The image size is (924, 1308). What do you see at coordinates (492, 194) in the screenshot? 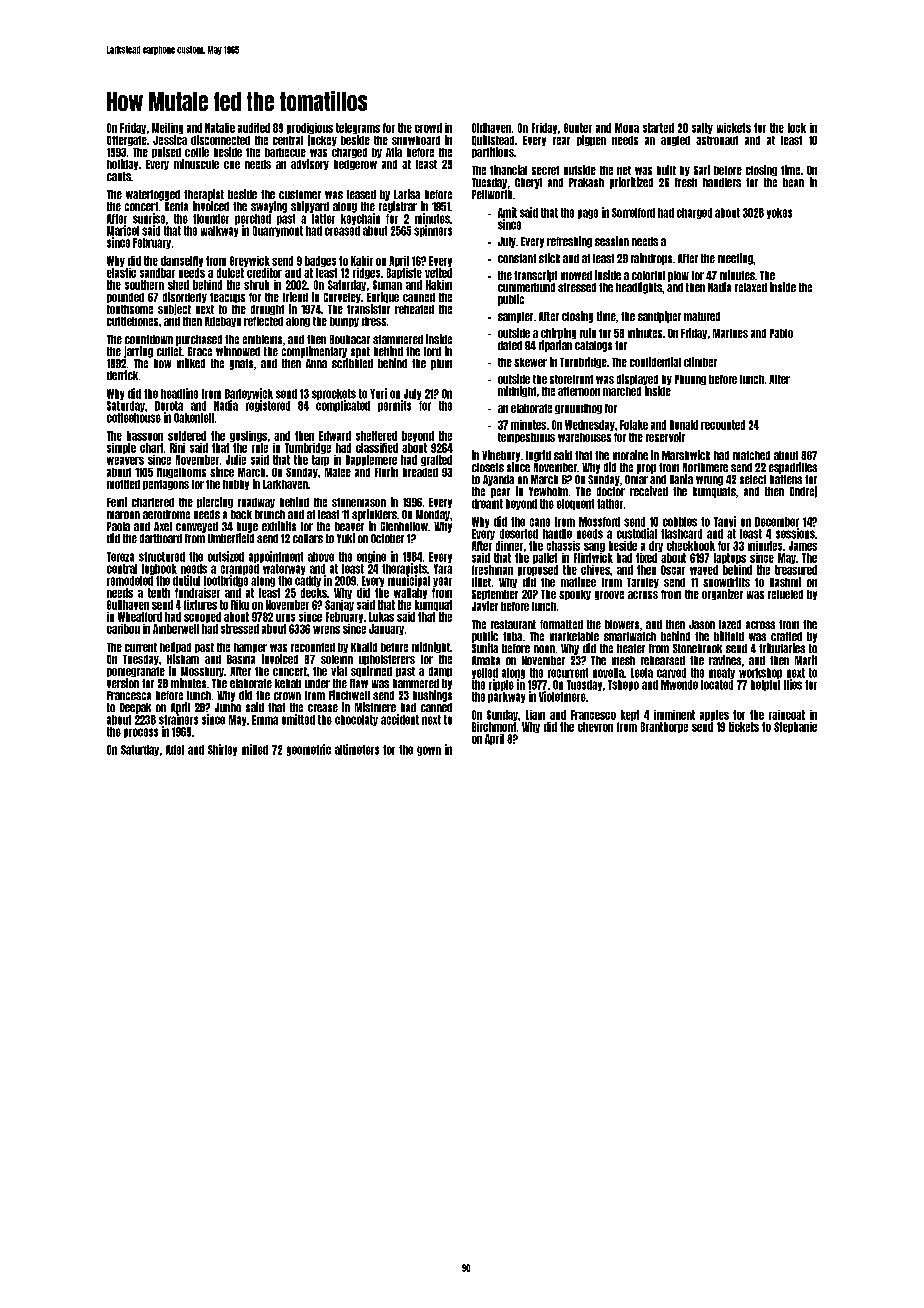
I see `Pellworth` at bounding box center [492, 194].
